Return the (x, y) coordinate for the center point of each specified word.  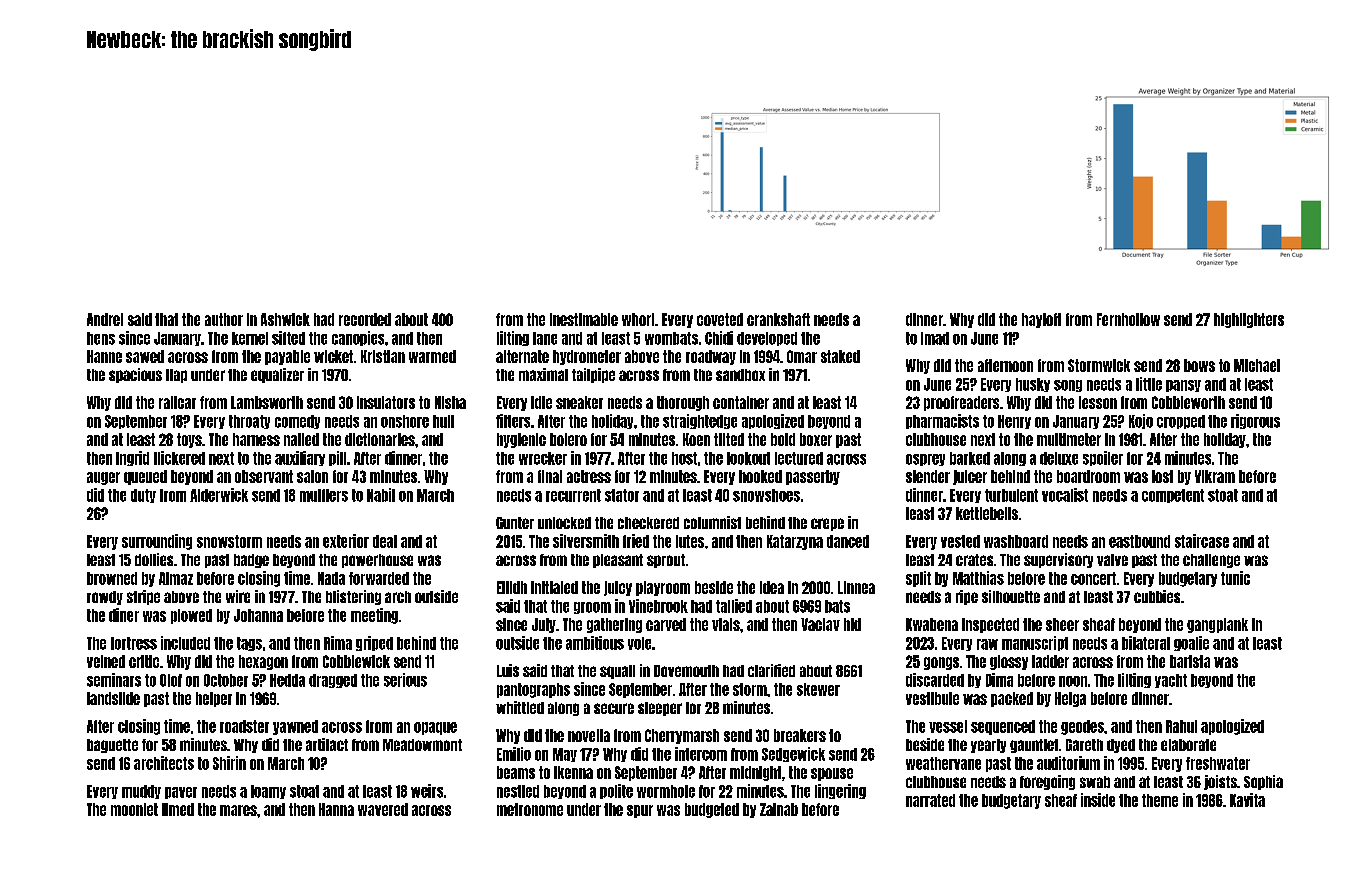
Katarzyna (795, 542)
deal (385, 541)
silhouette (1011, 596)
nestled (518, 791)
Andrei (105, 319)
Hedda (287, 680)
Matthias (978, 578)
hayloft (1041, 320)
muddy (141, 792)
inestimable (584, 319)
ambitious (595, 643)
